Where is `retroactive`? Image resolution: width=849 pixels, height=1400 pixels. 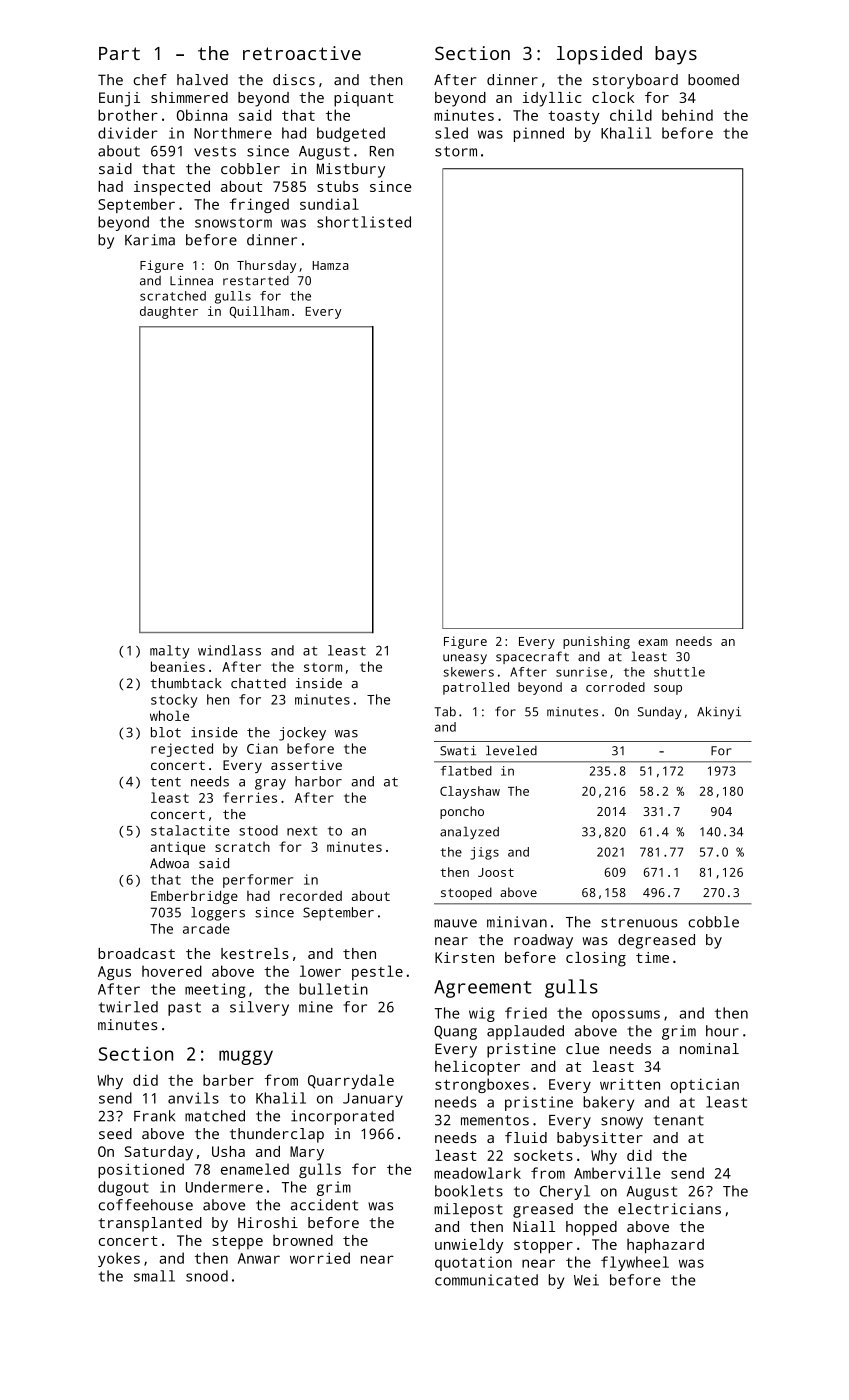 retroactive is located at coordinates (302, 53).
